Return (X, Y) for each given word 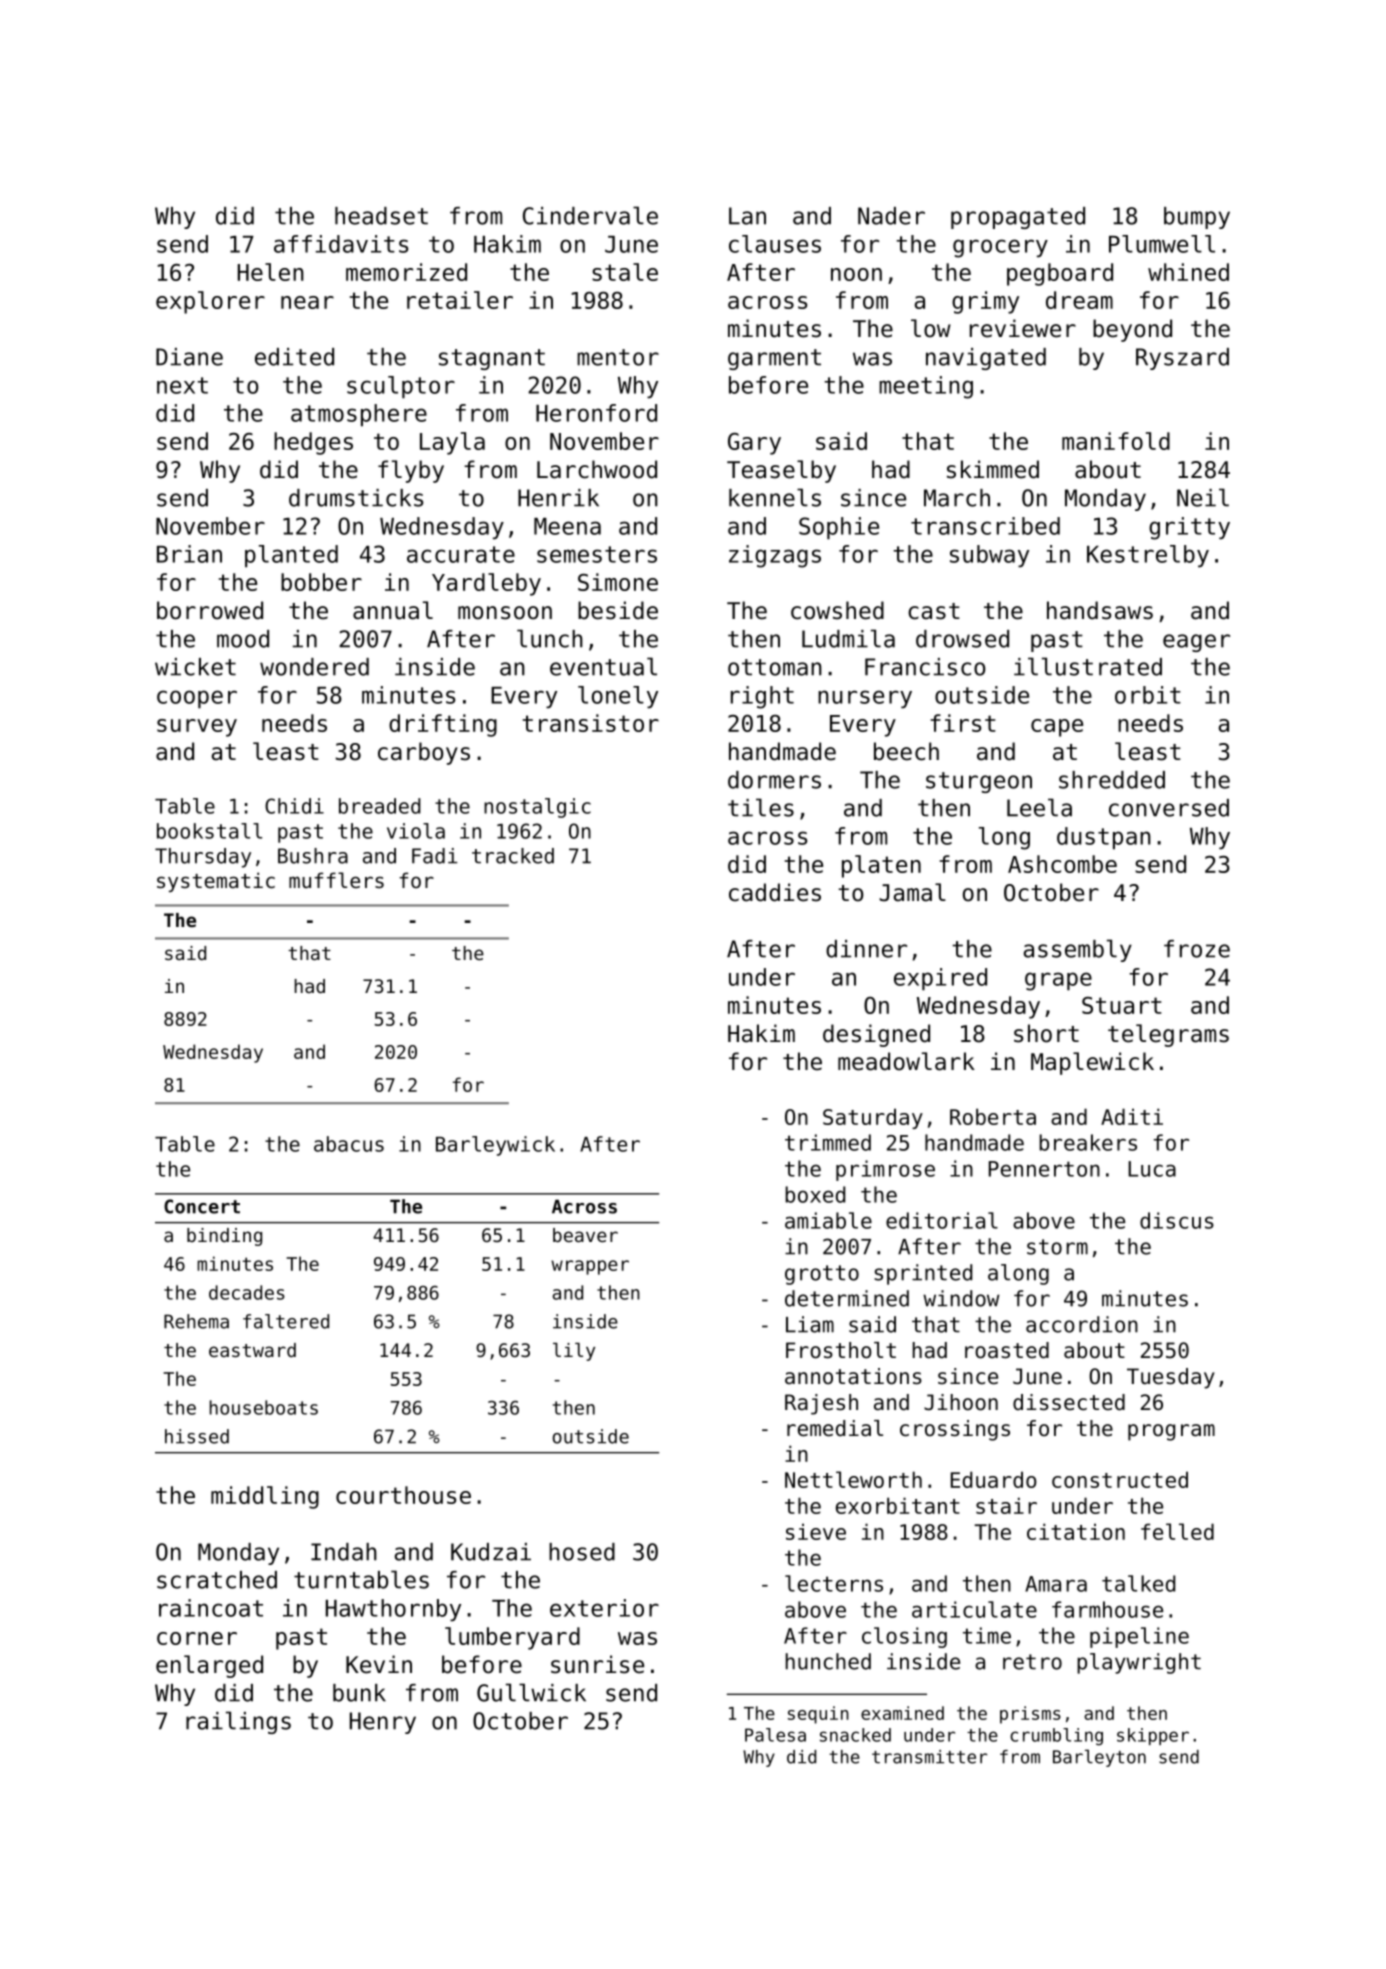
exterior (604, 1608)
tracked (513, 856)
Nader (891, 216)
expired (940, 979)
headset (381, 216)
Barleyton (1099, 1758)
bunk (359, 1693)
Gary (754, 444)
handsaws (1100, 610)
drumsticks (356, 498)
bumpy (1197, 218)
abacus (349, 1144)
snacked (855, 1735)
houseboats (264, 1407)
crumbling (1056, 1737)
